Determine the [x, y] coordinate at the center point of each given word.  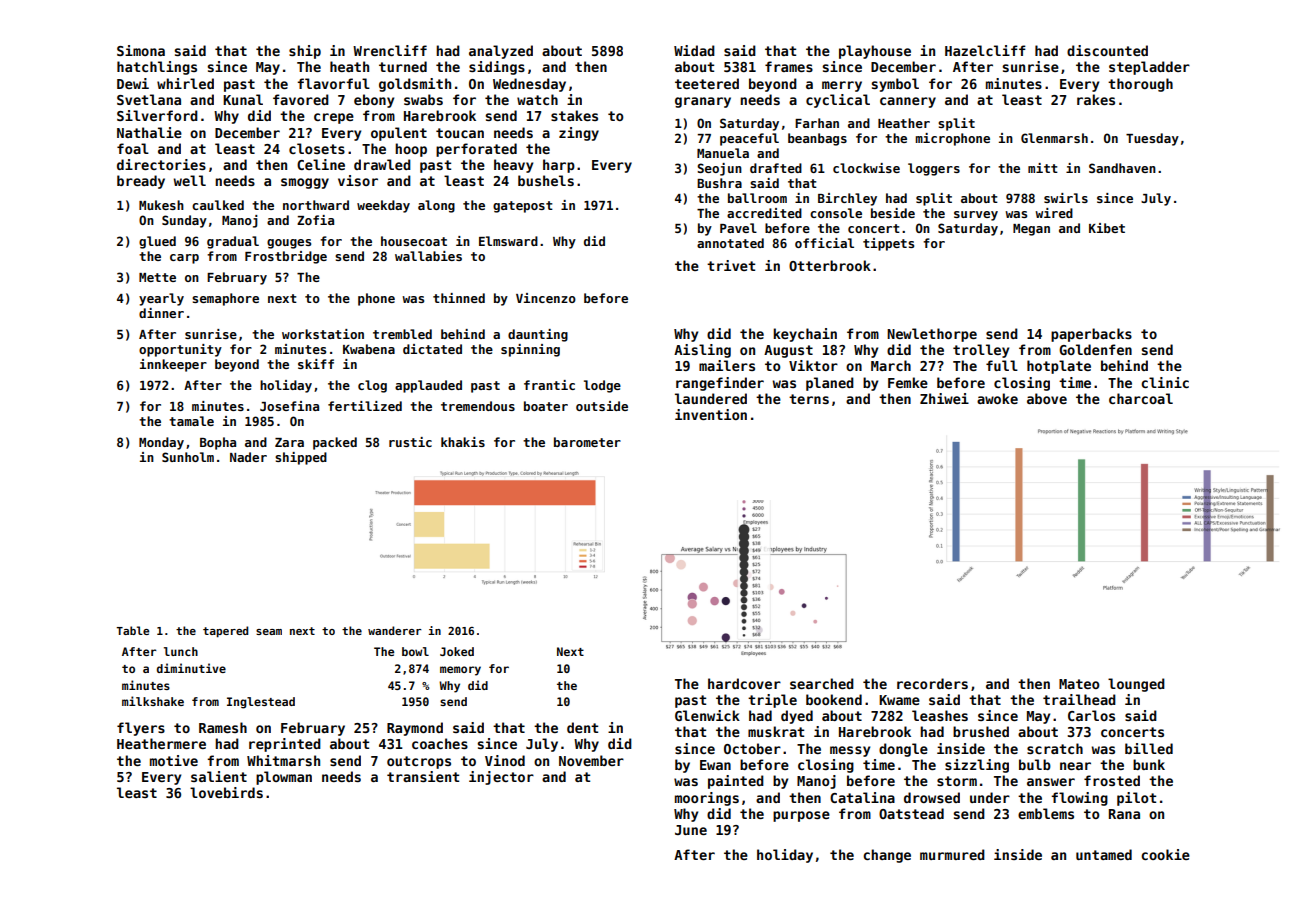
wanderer [395, 630]
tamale [191, 421]
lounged [1136, 685]
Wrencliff [390, 50]
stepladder [1149, 68]
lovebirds [226, 792]
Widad [694, 50]
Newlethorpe [932, 335]
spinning [530, 350]
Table [132, 630]
